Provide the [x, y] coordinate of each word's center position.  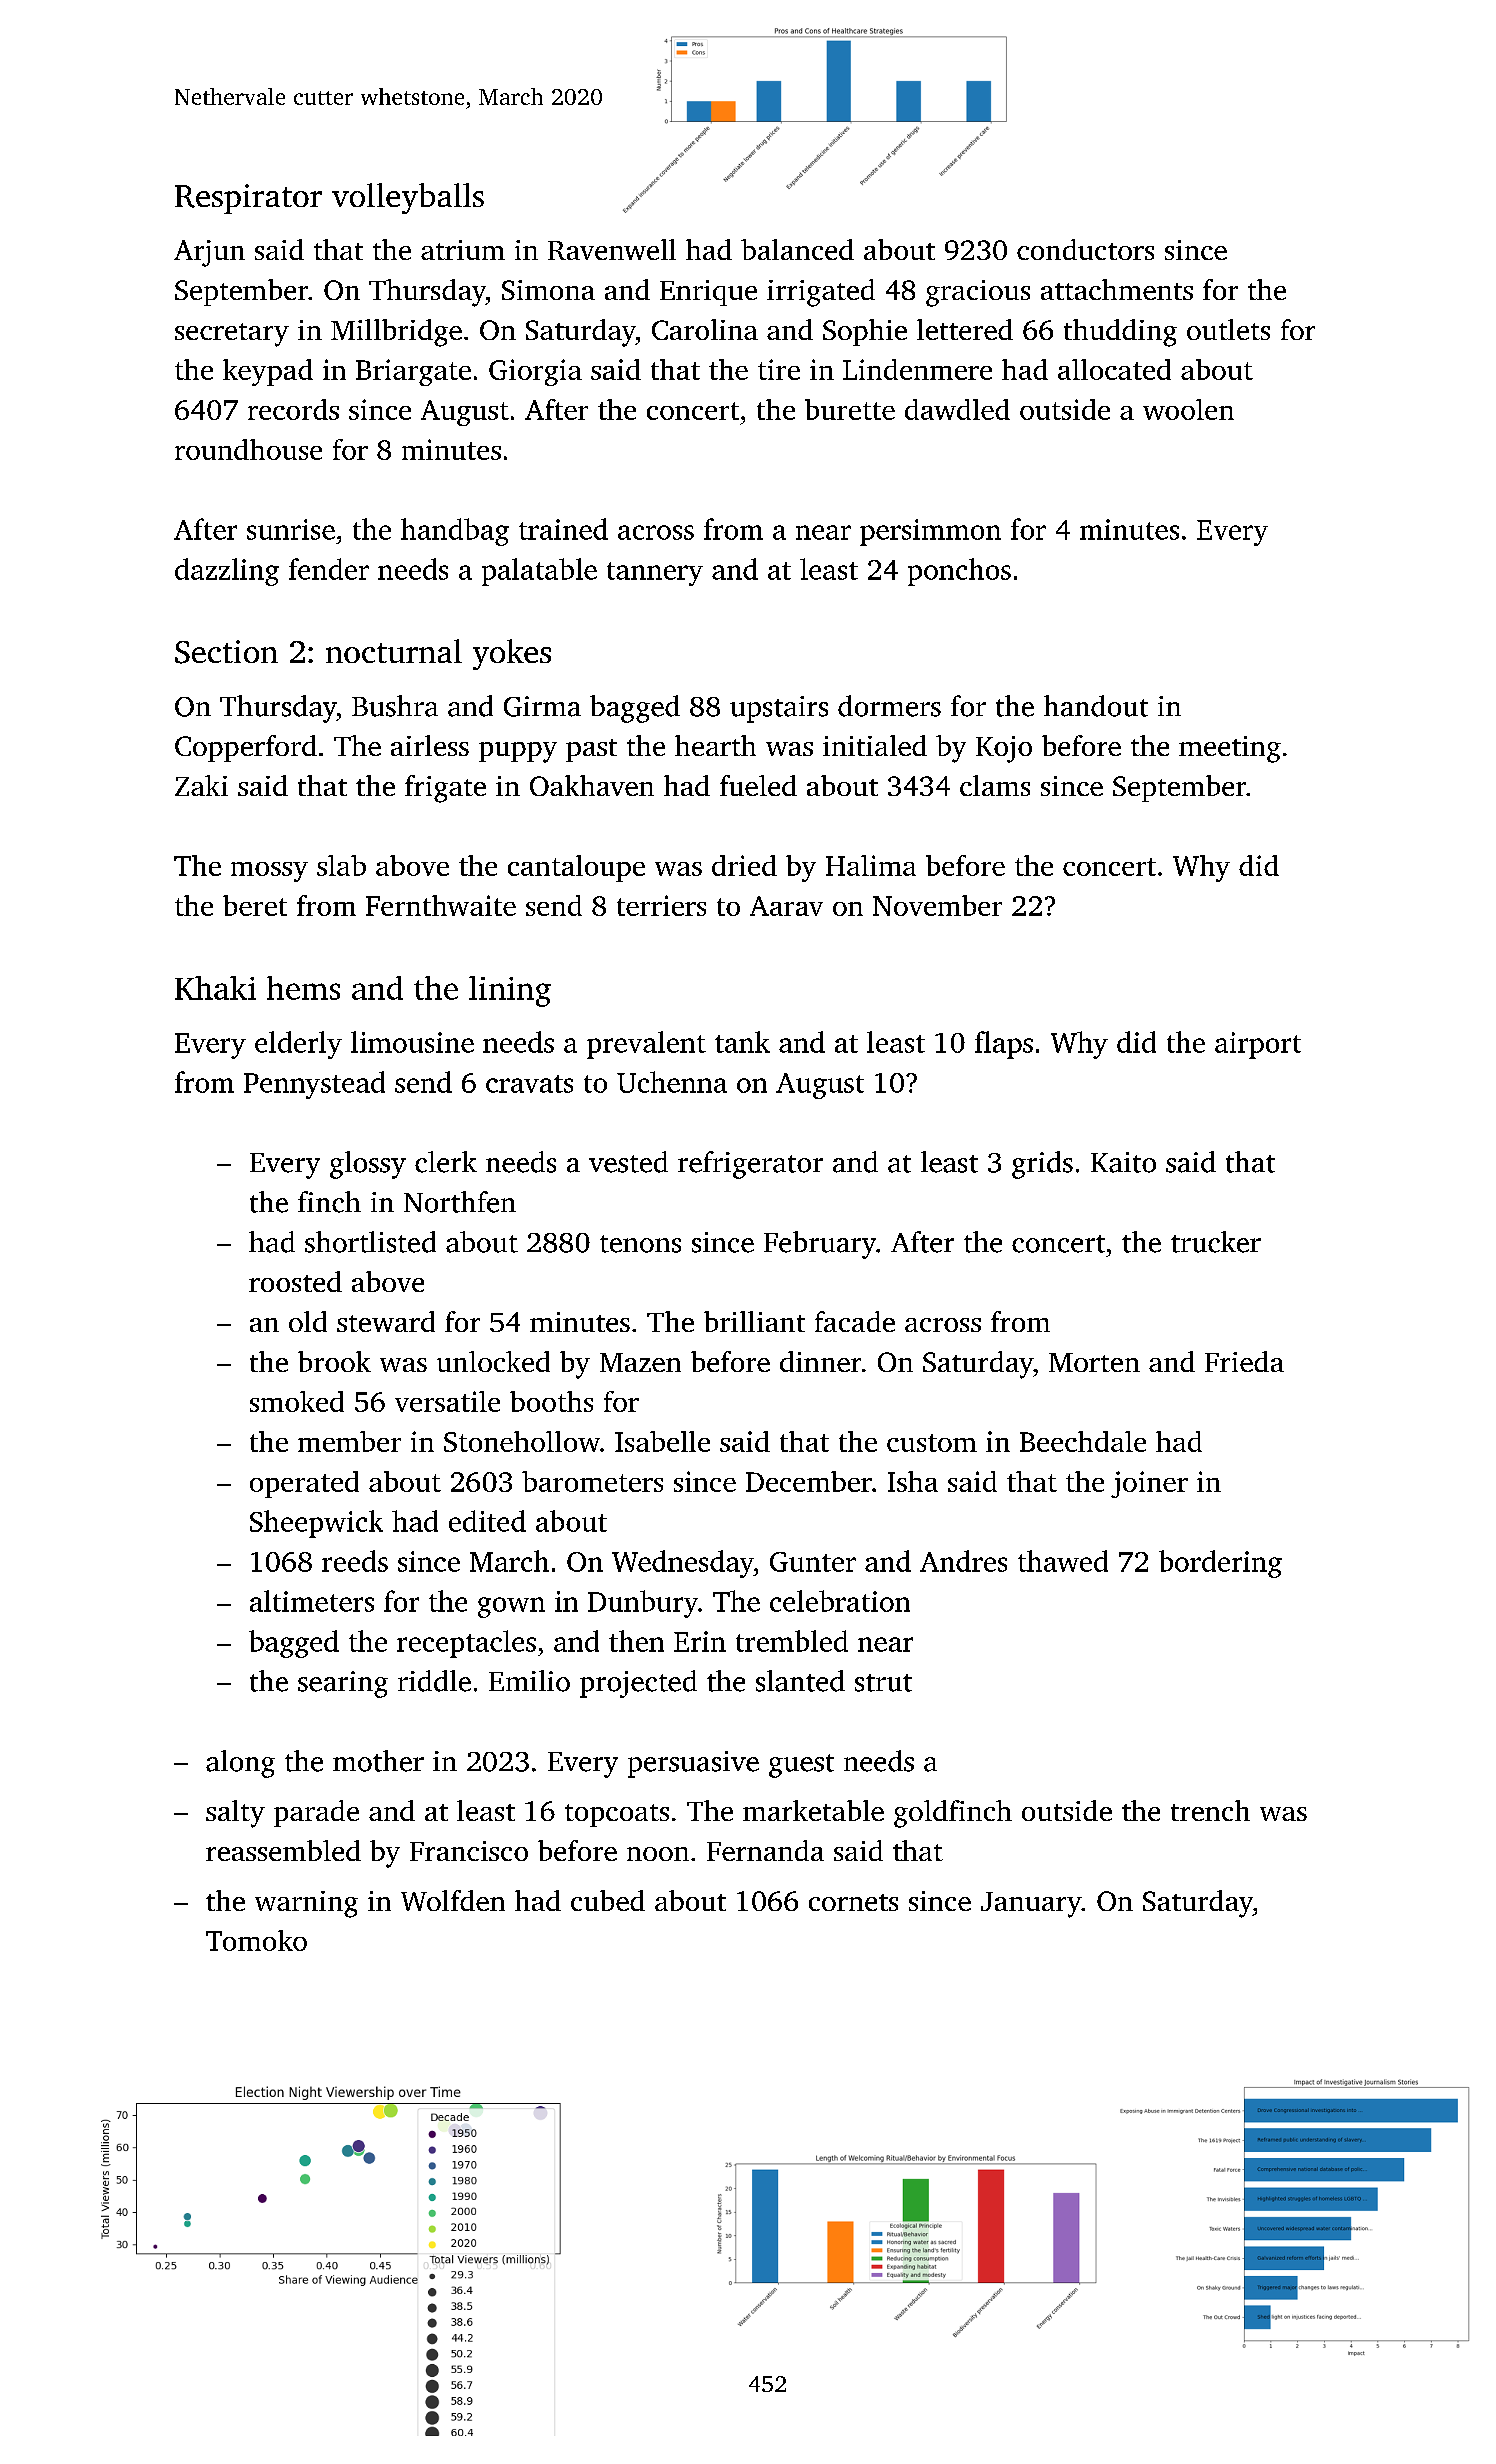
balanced [797, 249]
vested [628, 1162]
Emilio [529, 1681]
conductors [1085, 249]
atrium [463, 250]
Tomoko [256, 1940]
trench [1210, 1810]
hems [303, 988]
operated [304, 1484]
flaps [1004, 1045]
